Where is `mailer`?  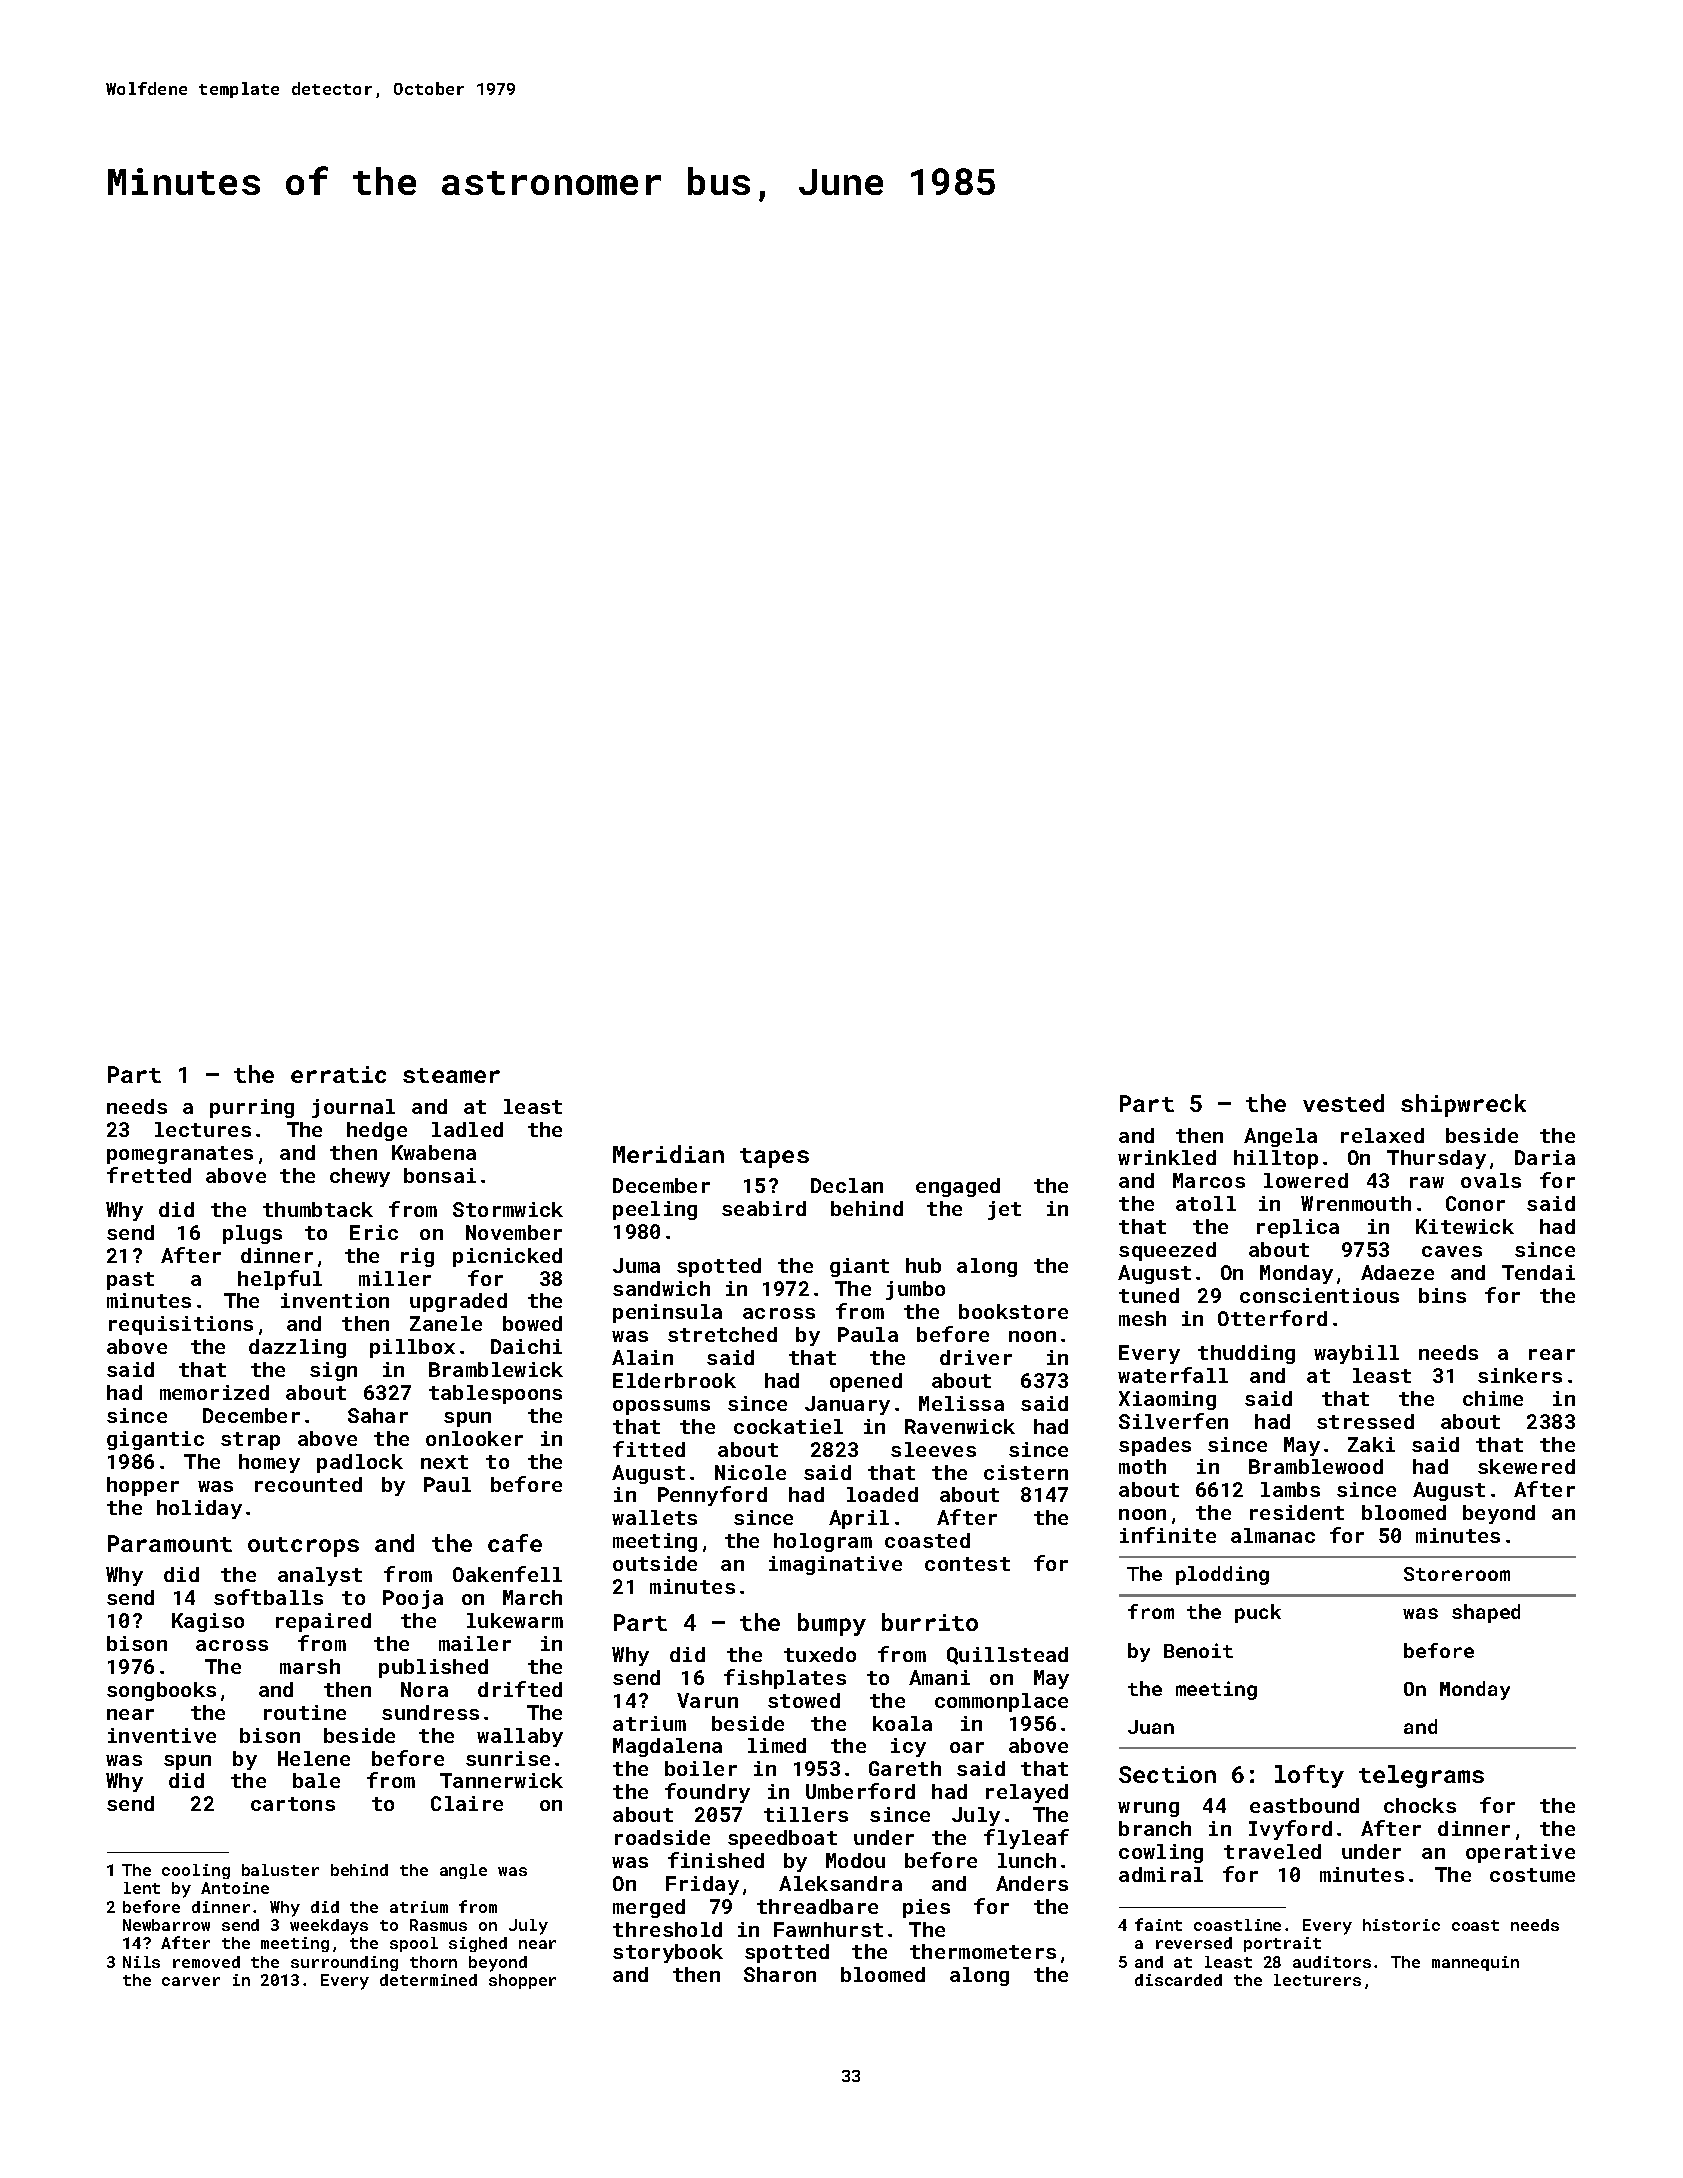 mailer is located at coordinates (475, 1643).
